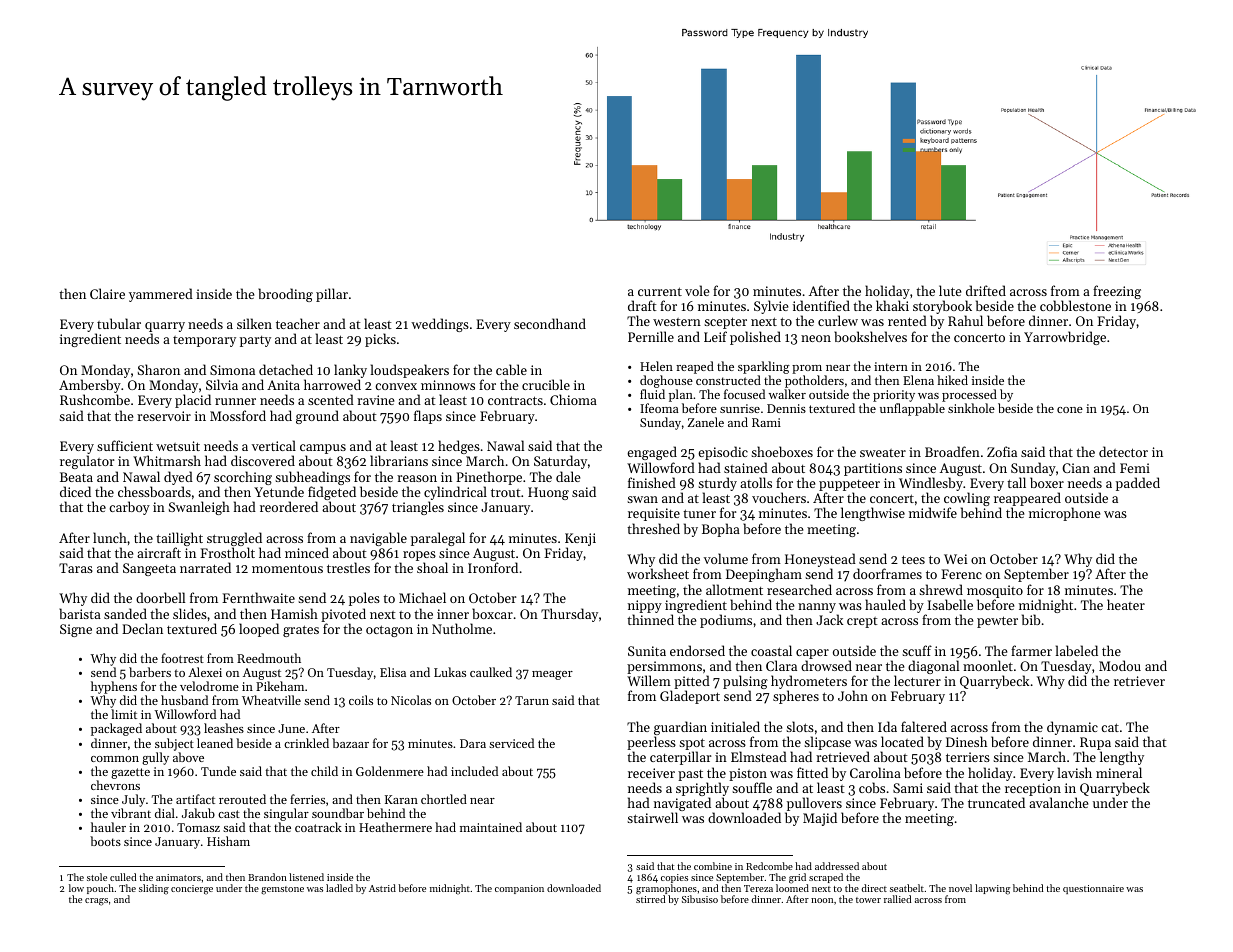  What do you see at coordinates (1126, 604) in the screenshot?
I see `heater` at bounding box center [1126, 604].
